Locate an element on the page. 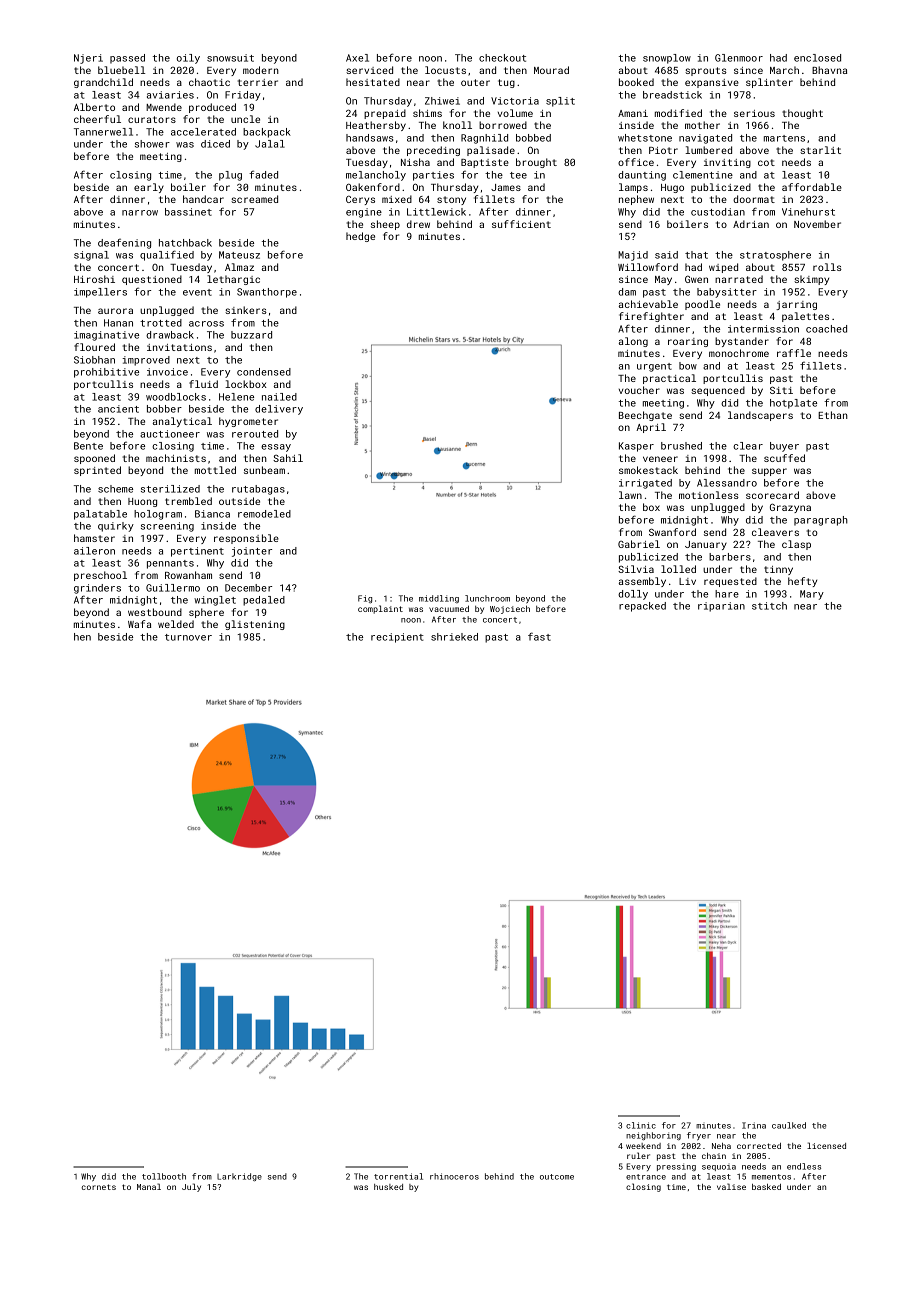 This page has width=924, height=1308. Wafa is located at coordinates (139, 624).
